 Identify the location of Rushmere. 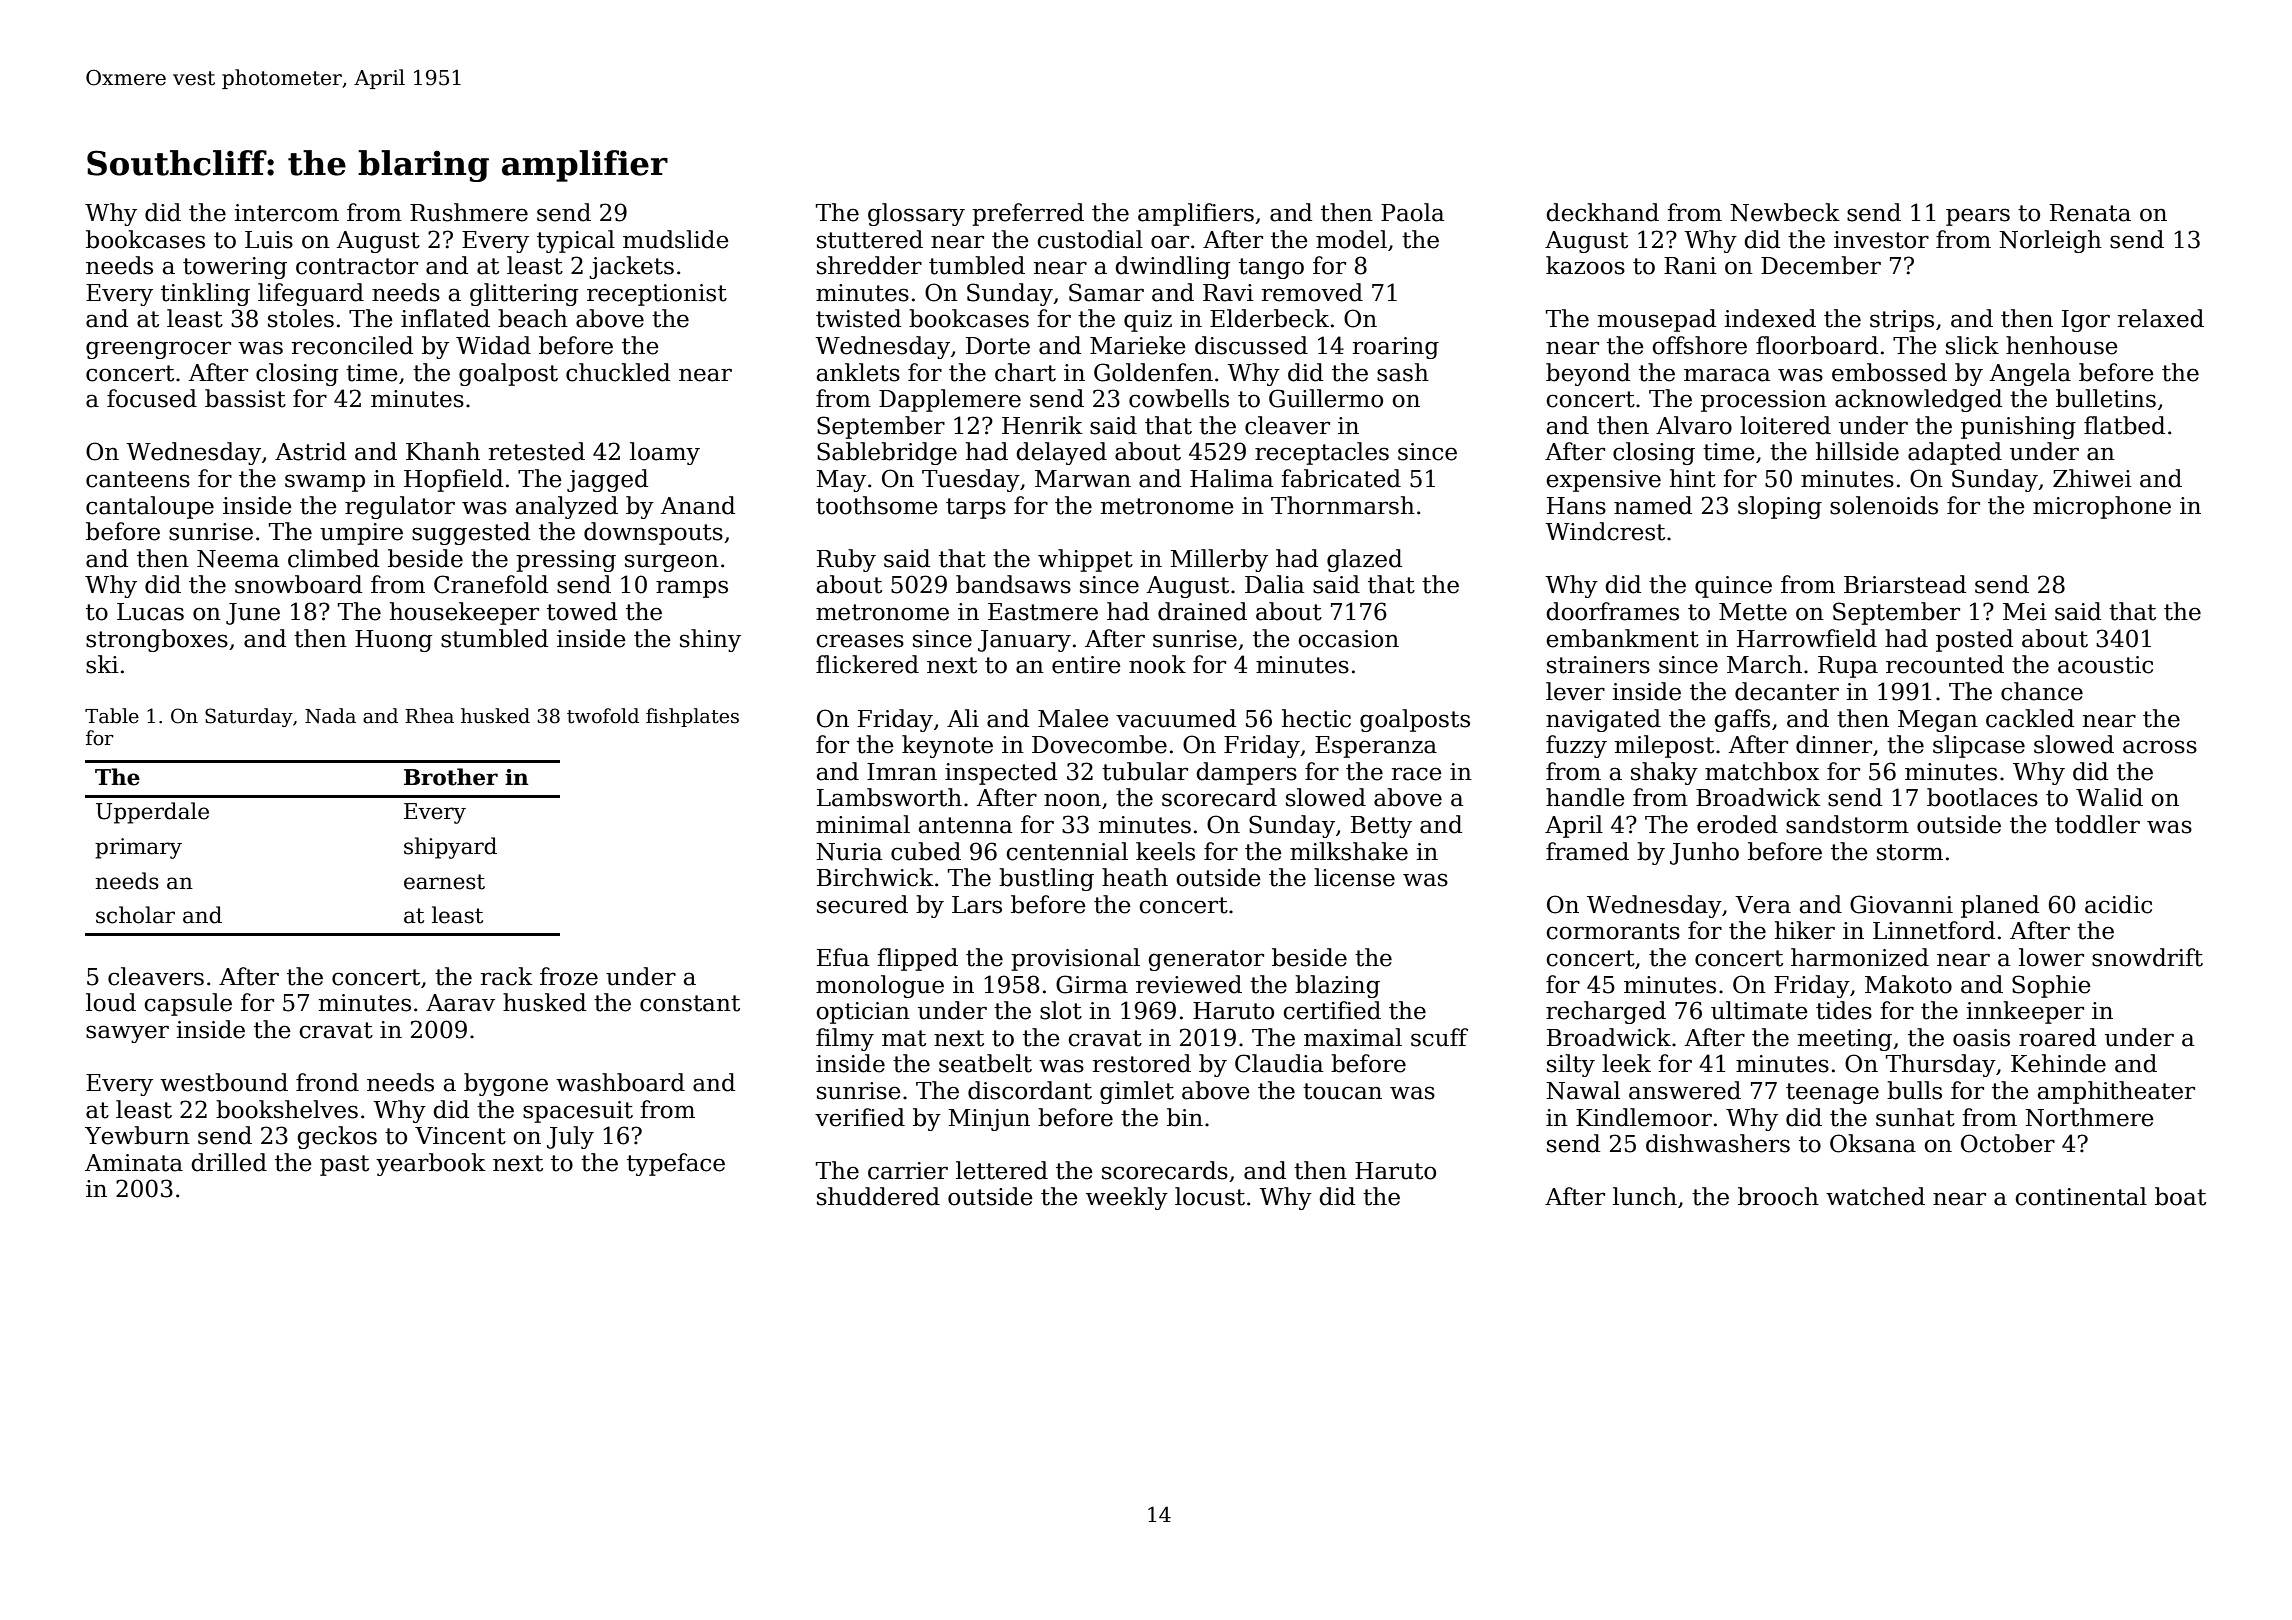
(469, 212).
